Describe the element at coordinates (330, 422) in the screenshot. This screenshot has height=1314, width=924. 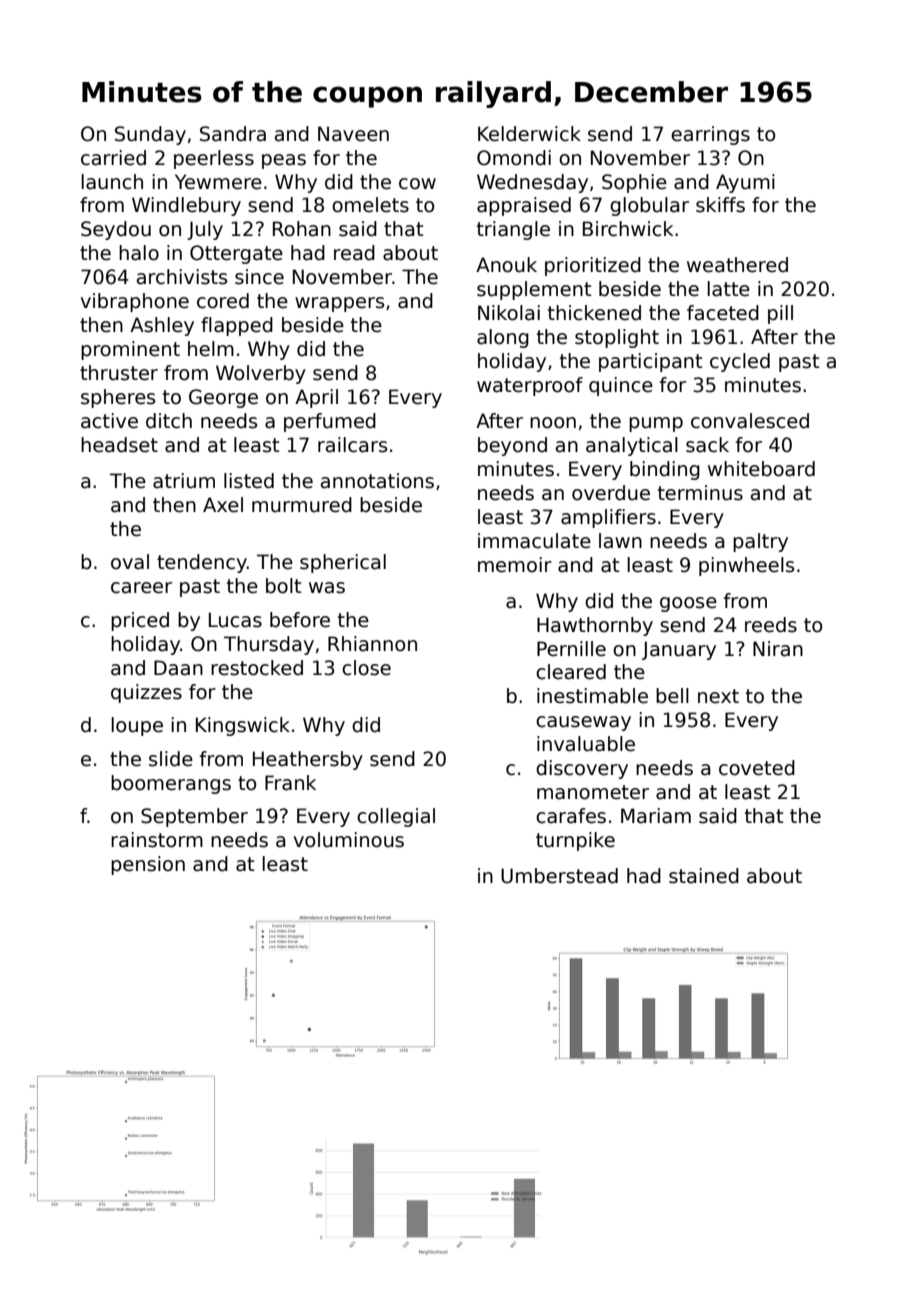
I see `perfumed` at that location.
